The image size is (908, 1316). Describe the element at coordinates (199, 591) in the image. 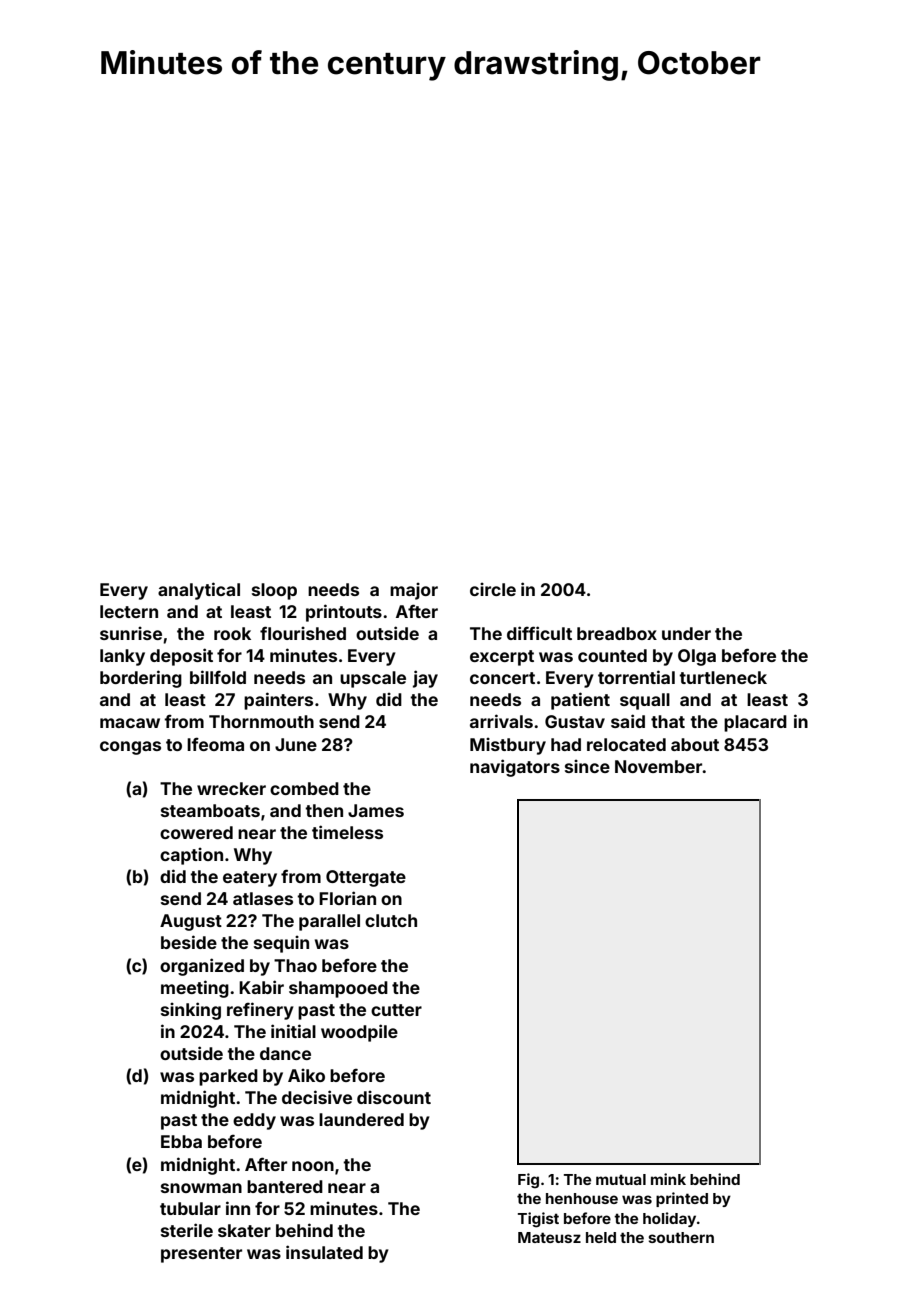

I see `analytical` at that location.
